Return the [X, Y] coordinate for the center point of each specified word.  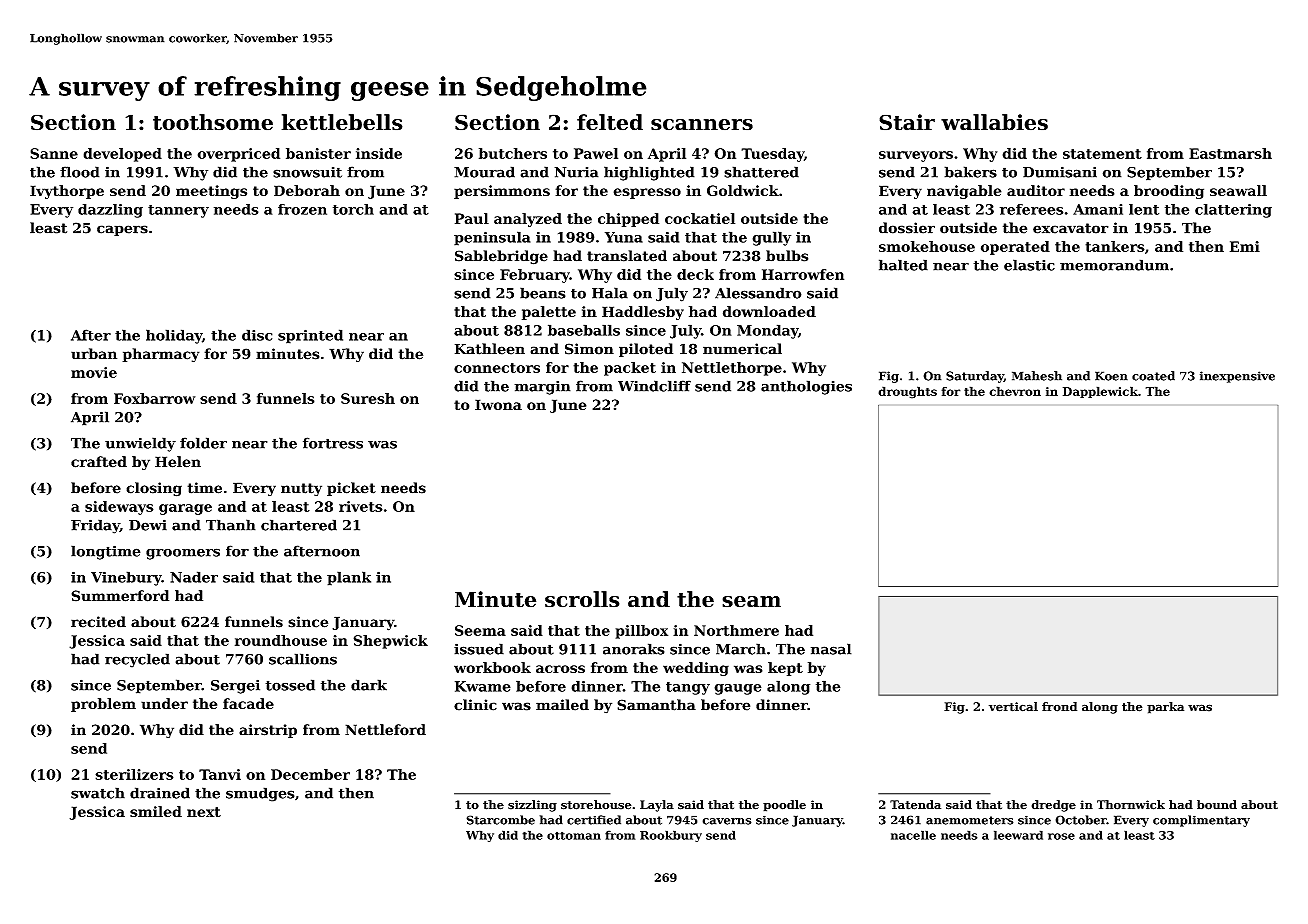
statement [1102, 154]
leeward [1018, 835]
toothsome [213, 122]
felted [610, 122]
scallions [303, 659]
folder [203, 443]
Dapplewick [1100, 392]
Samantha [656, 705]
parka [1165, 708]
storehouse [596, 805]
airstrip [268, 731]
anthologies [806, 387]
